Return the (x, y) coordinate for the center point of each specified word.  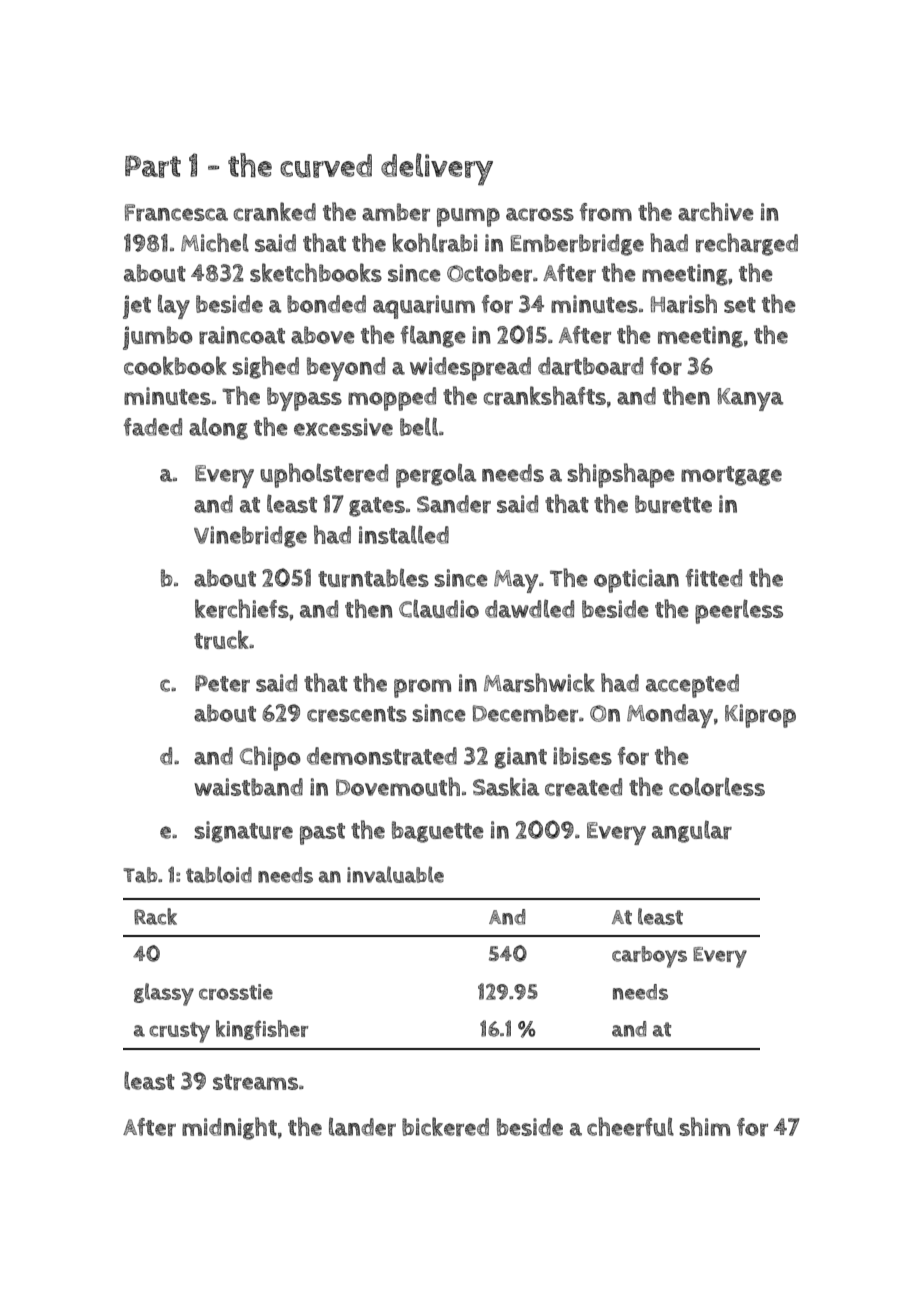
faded (152, 427)
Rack (155, 916)
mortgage (731, 476)
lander (362, 1126)
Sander (454, 504)
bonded (326, 304)
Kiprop (760, 716)
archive (716, 211)
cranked (275, 211)
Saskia (506, 786)
